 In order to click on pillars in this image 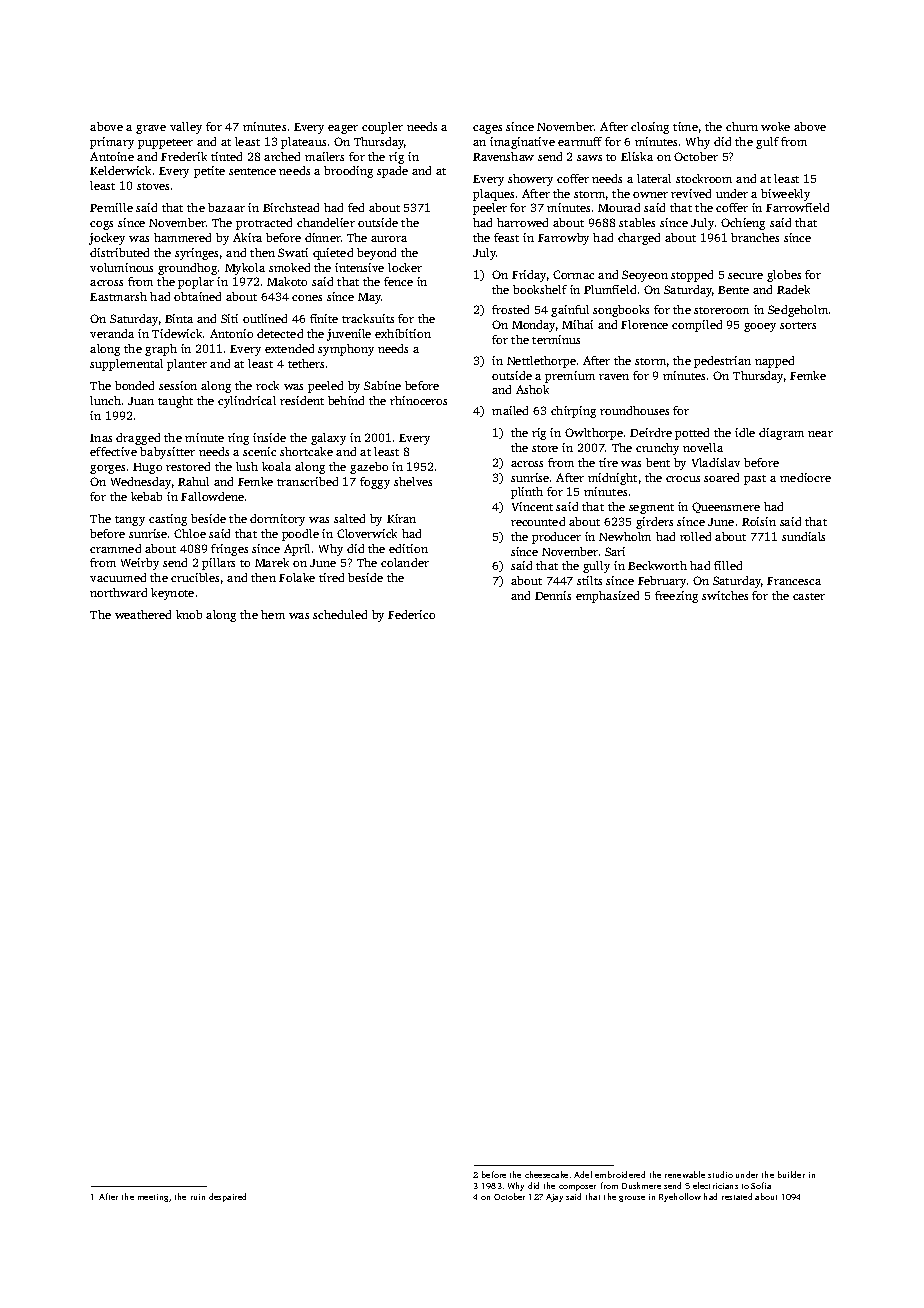, I will do `click(218, 564)`.
